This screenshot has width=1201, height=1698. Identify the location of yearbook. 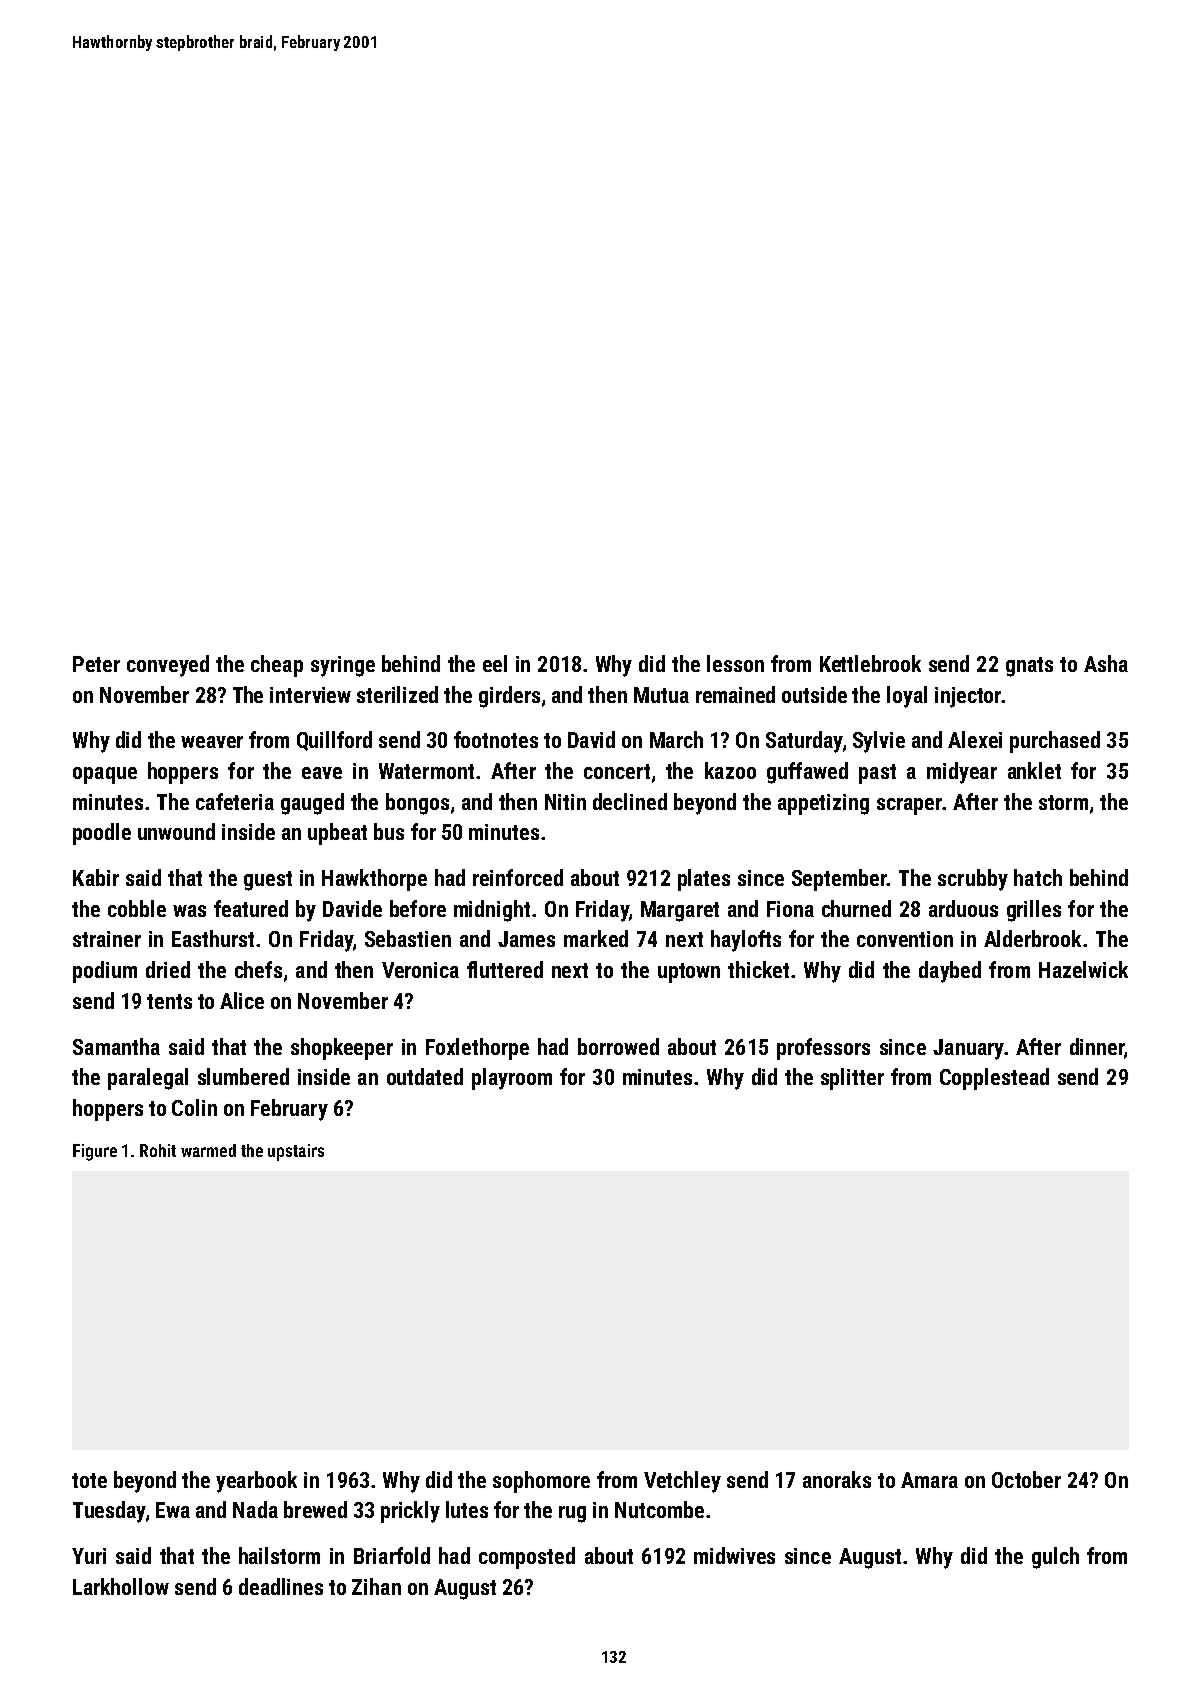
(256, 1482).
